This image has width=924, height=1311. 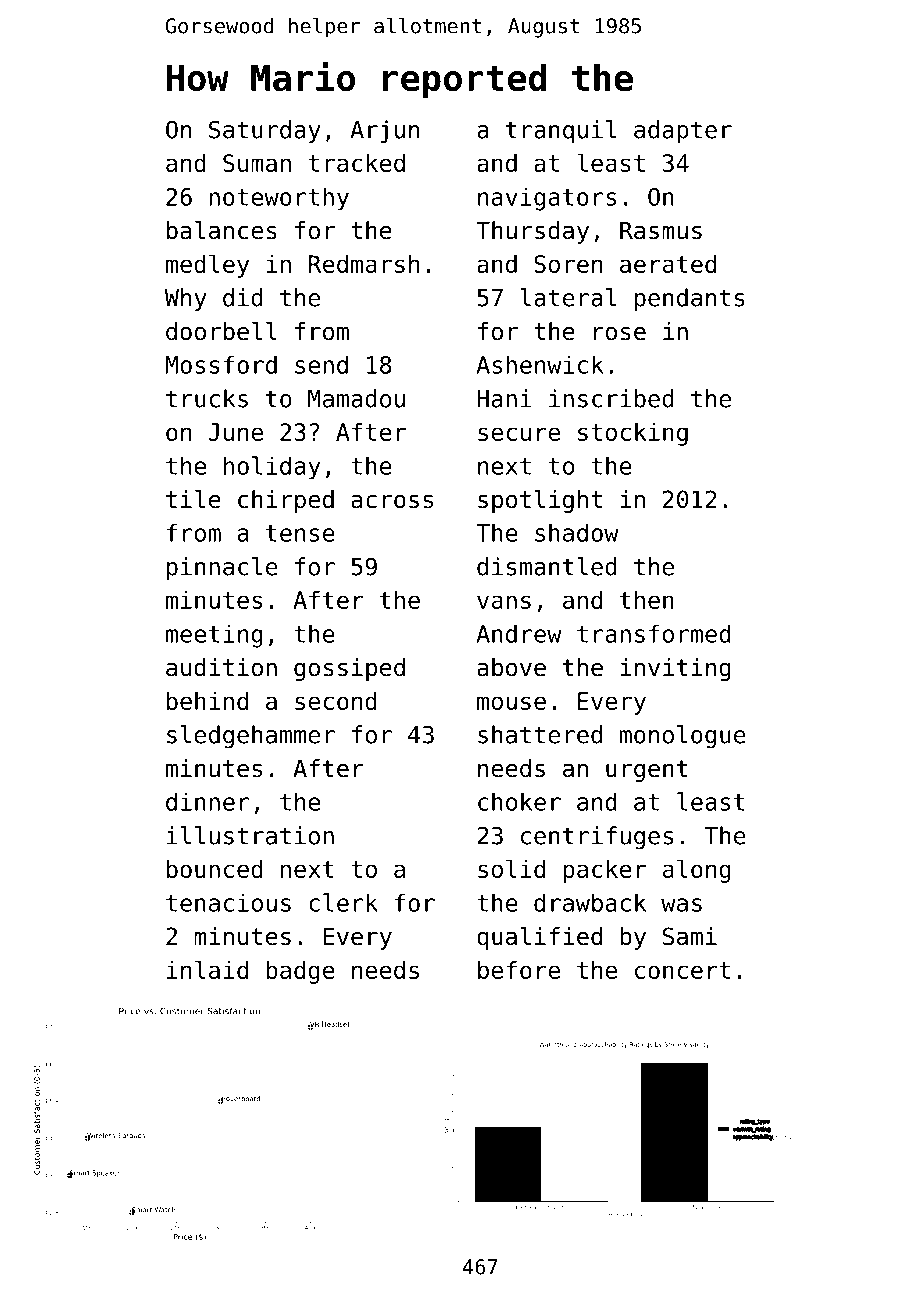 I want to click on tenacious, so click(x=228, y=902).
